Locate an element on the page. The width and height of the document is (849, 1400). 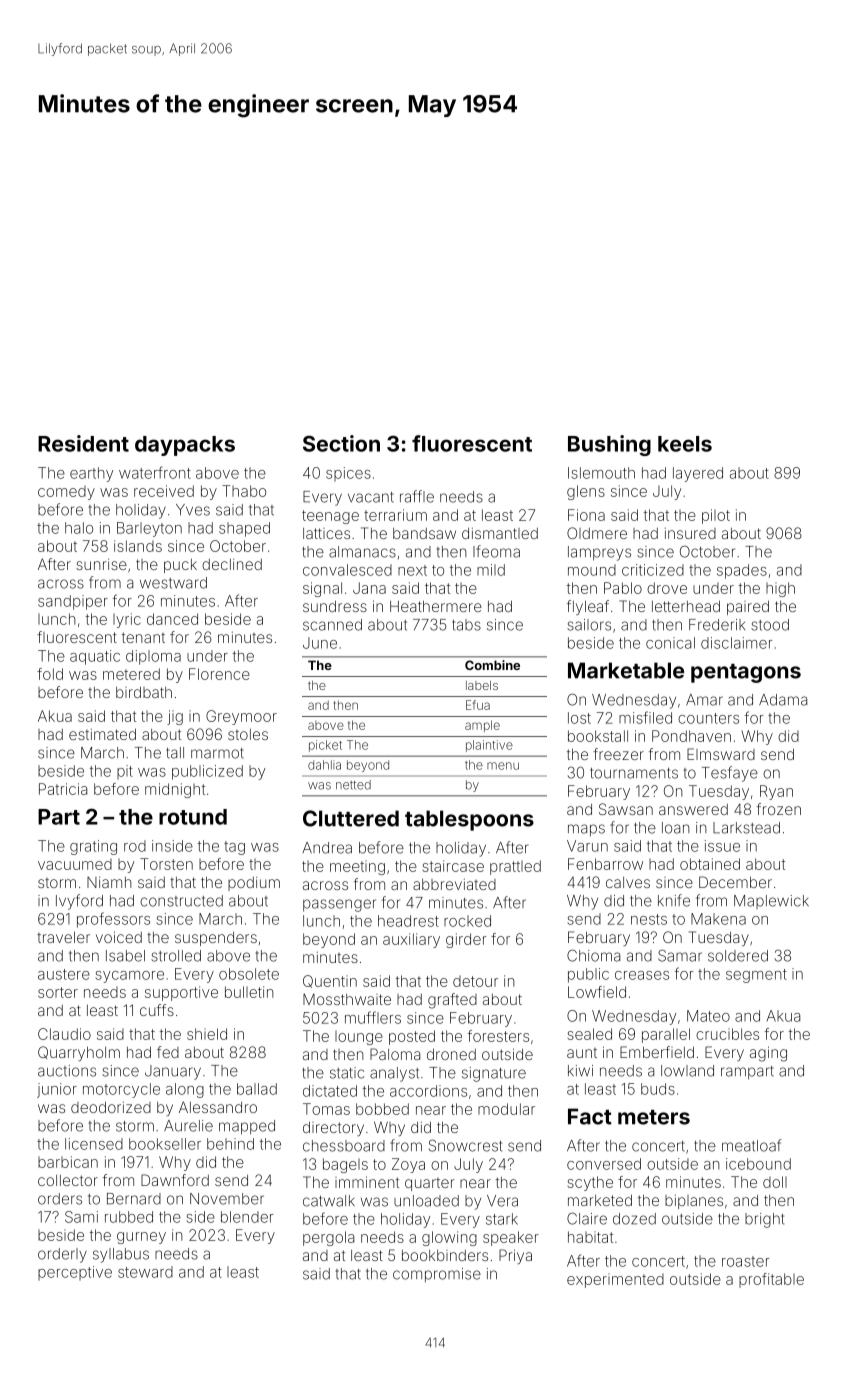
Priya is located at coordinates (515, 1256).
